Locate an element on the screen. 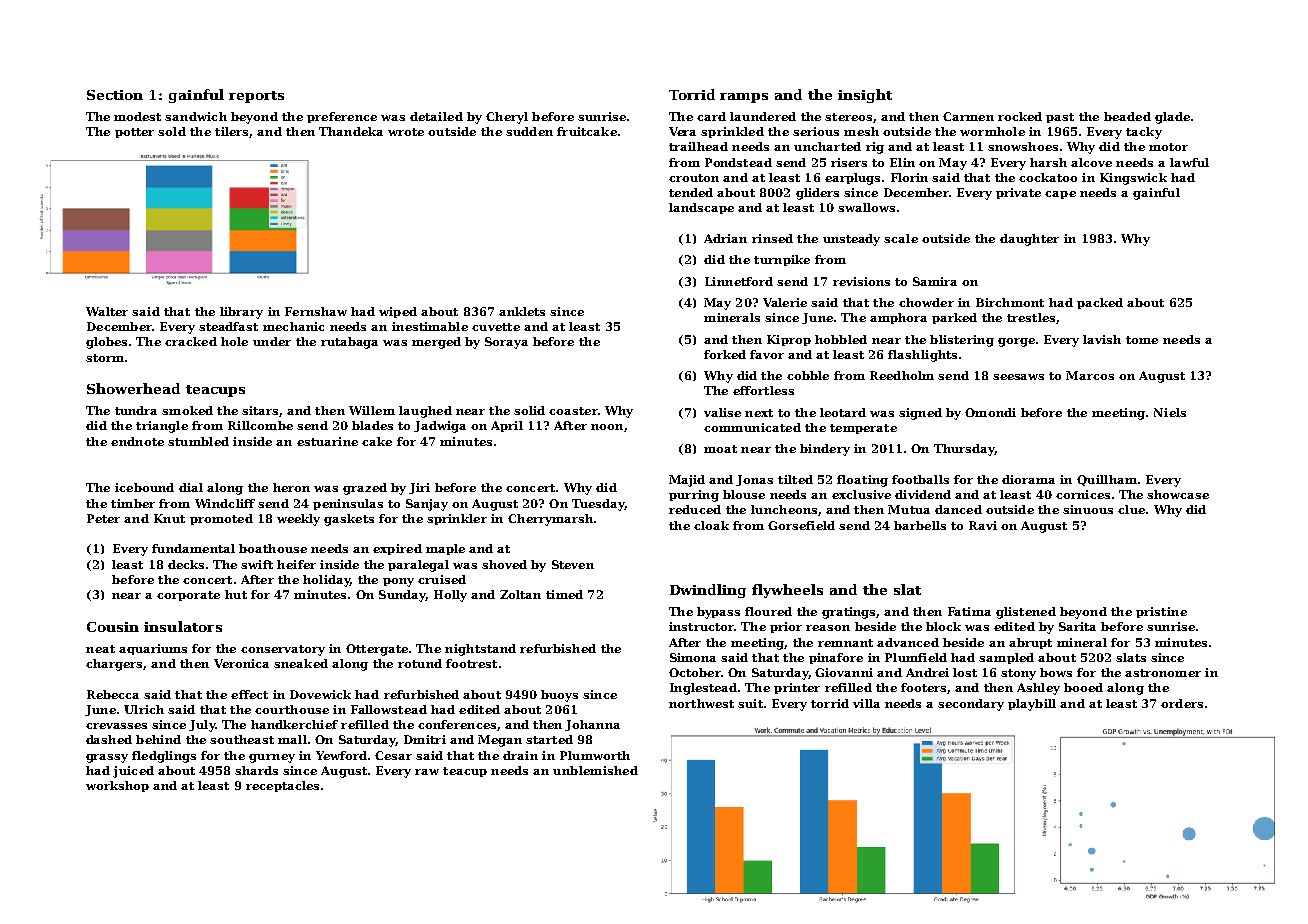 The image size is (1308, 924). reports is located at coordinates (256, 97).
